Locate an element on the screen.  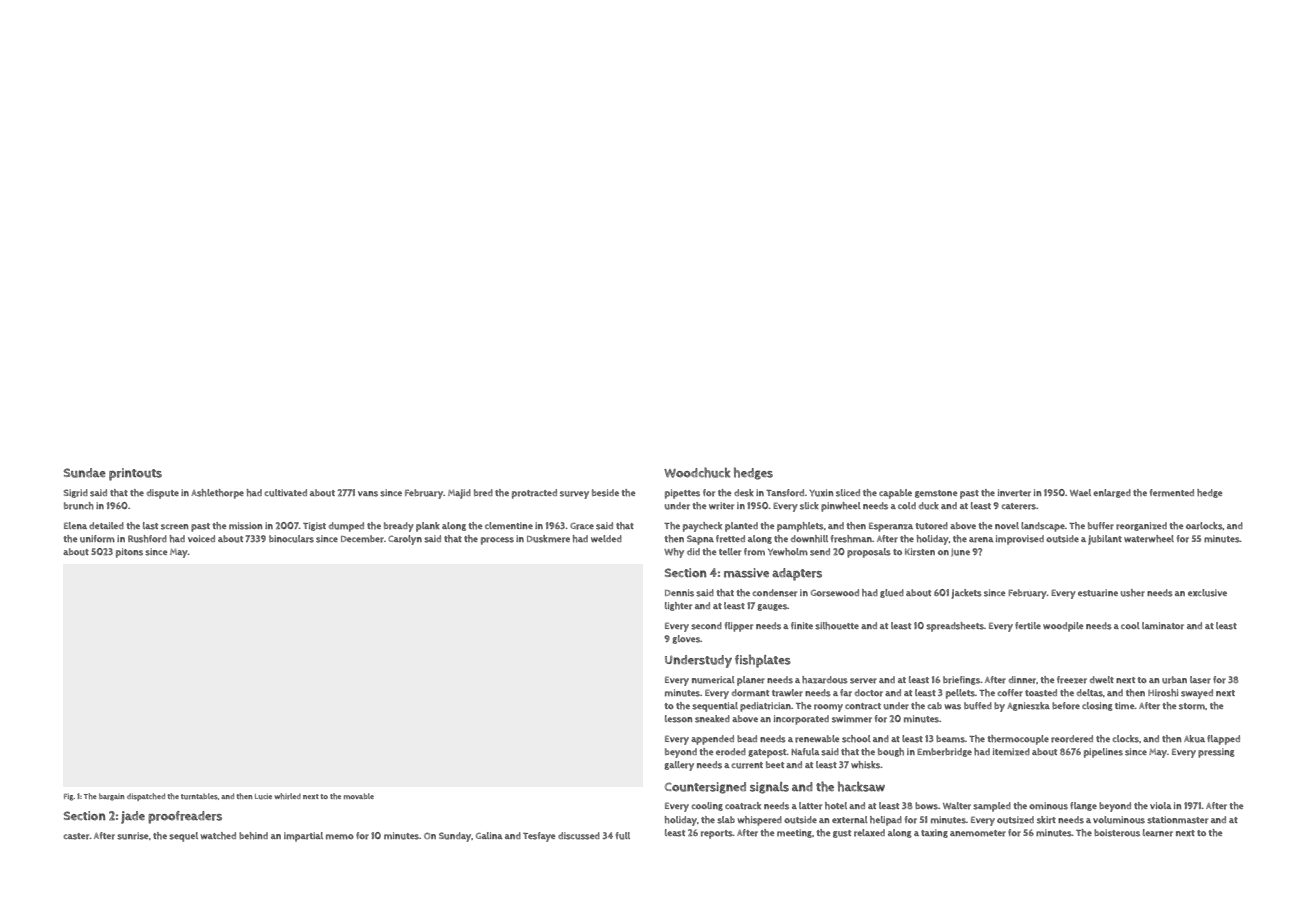
numerical is located at coordinates (713, 680).
